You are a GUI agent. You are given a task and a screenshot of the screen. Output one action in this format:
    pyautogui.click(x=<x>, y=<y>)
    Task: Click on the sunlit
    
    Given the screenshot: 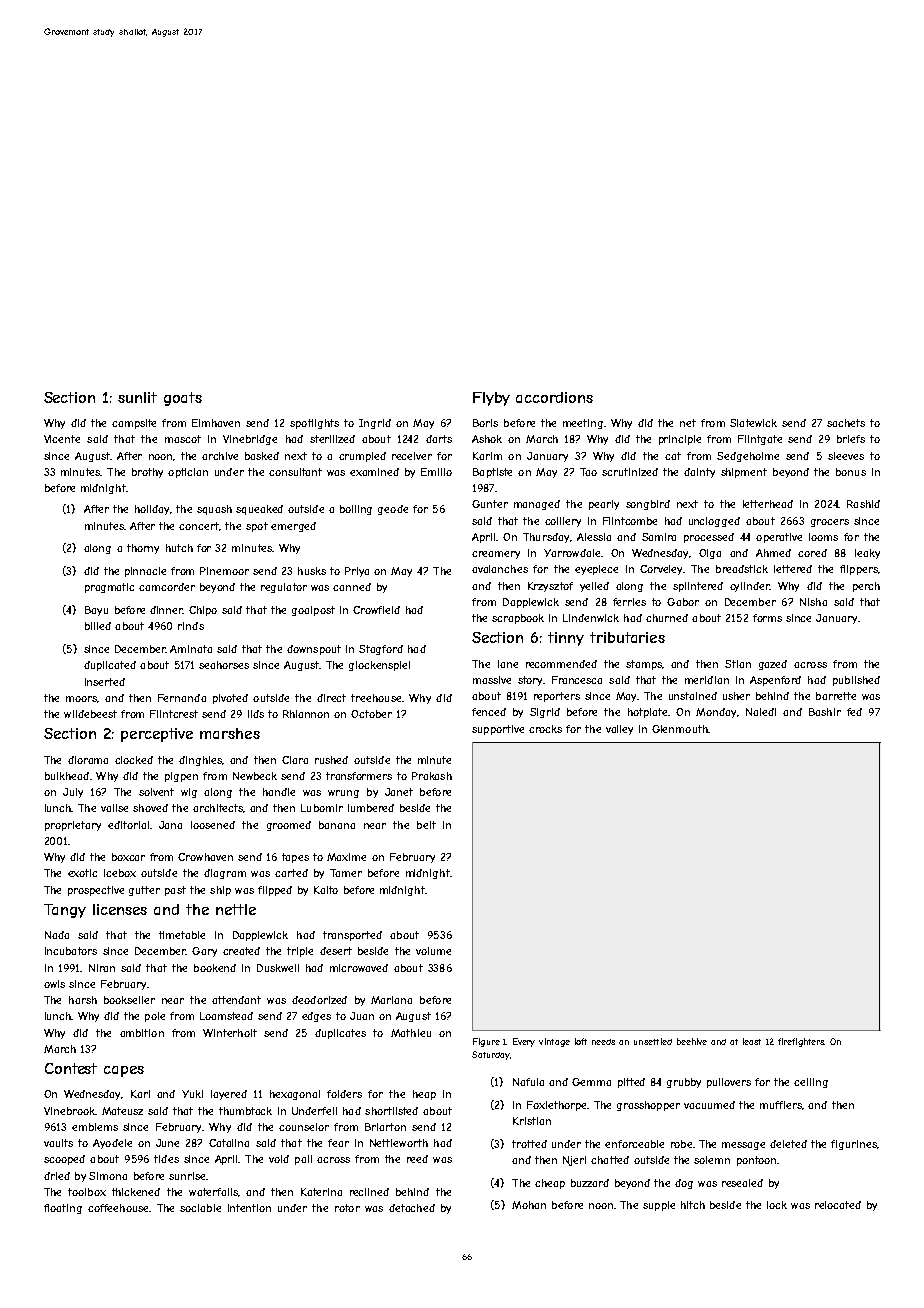 What is the action you would take?
    pyautogui.click(x=137, y=397)
